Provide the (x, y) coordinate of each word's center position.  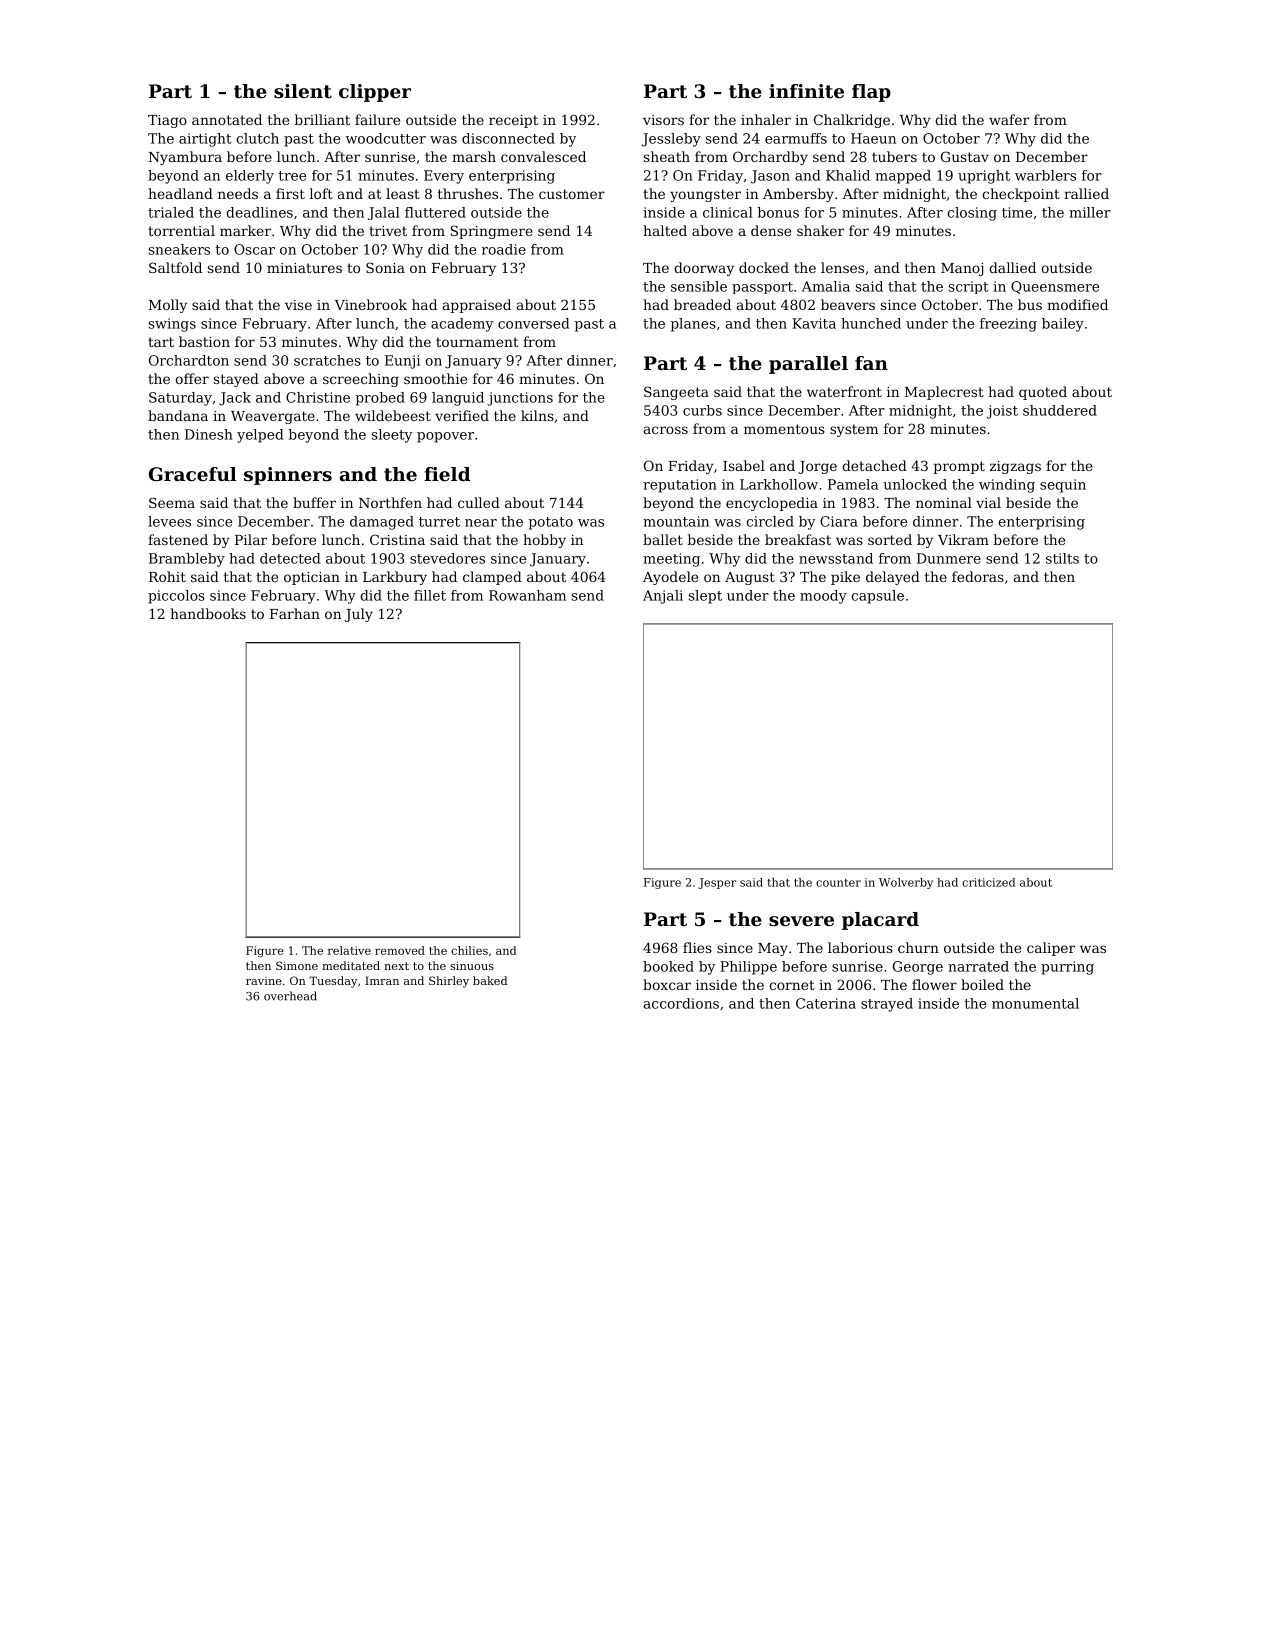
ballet (663, 539)
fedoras (978, 576)
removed (400, 950)
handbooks (208, 613)
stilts (1062, 558)
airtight (205, 140)
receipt (513, 121)
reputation (680, 486)
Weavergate (273, 417)
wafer (1009, 119)
